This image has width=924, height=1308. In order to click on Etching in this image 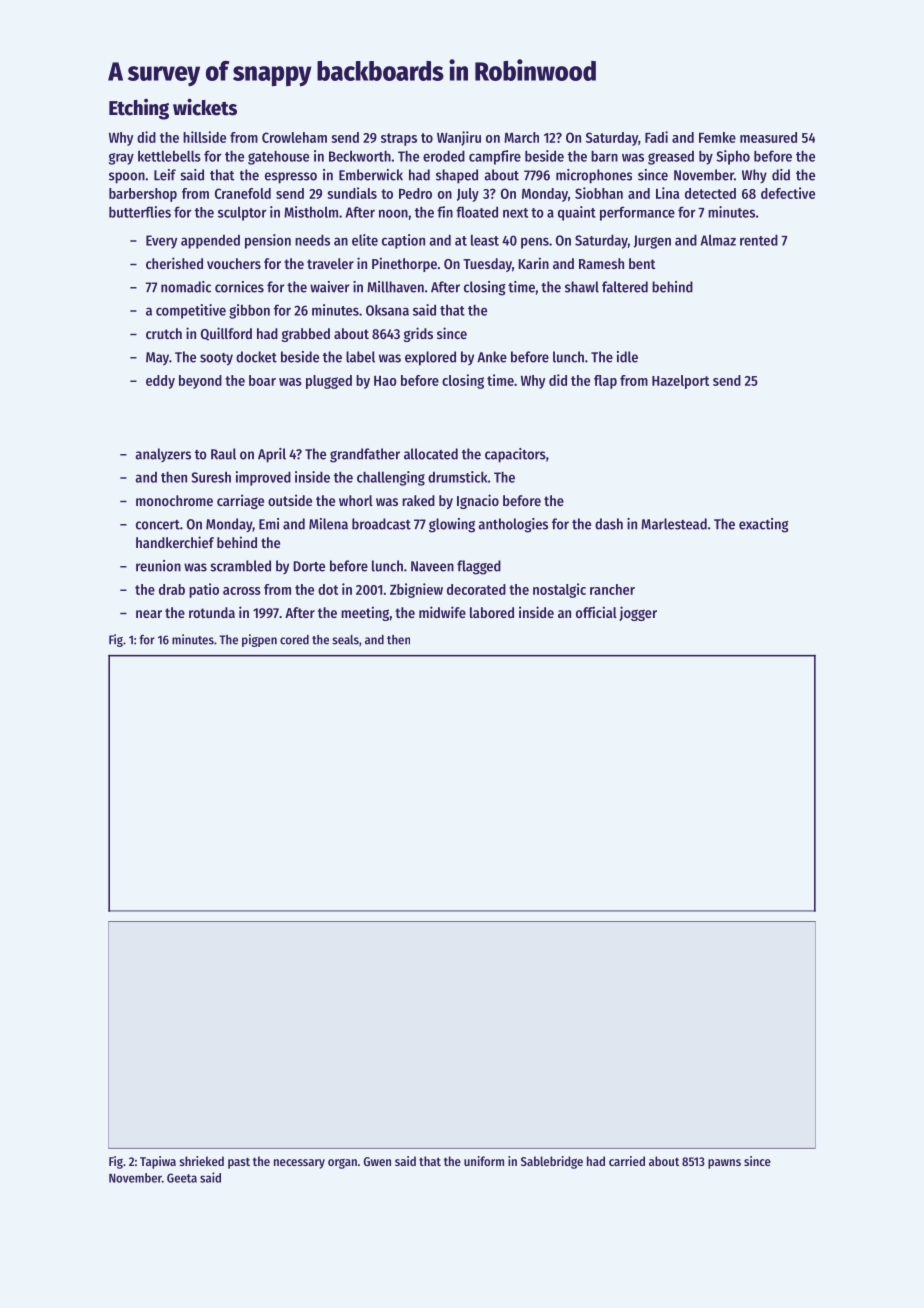, I will do `click(139, 109)`.
